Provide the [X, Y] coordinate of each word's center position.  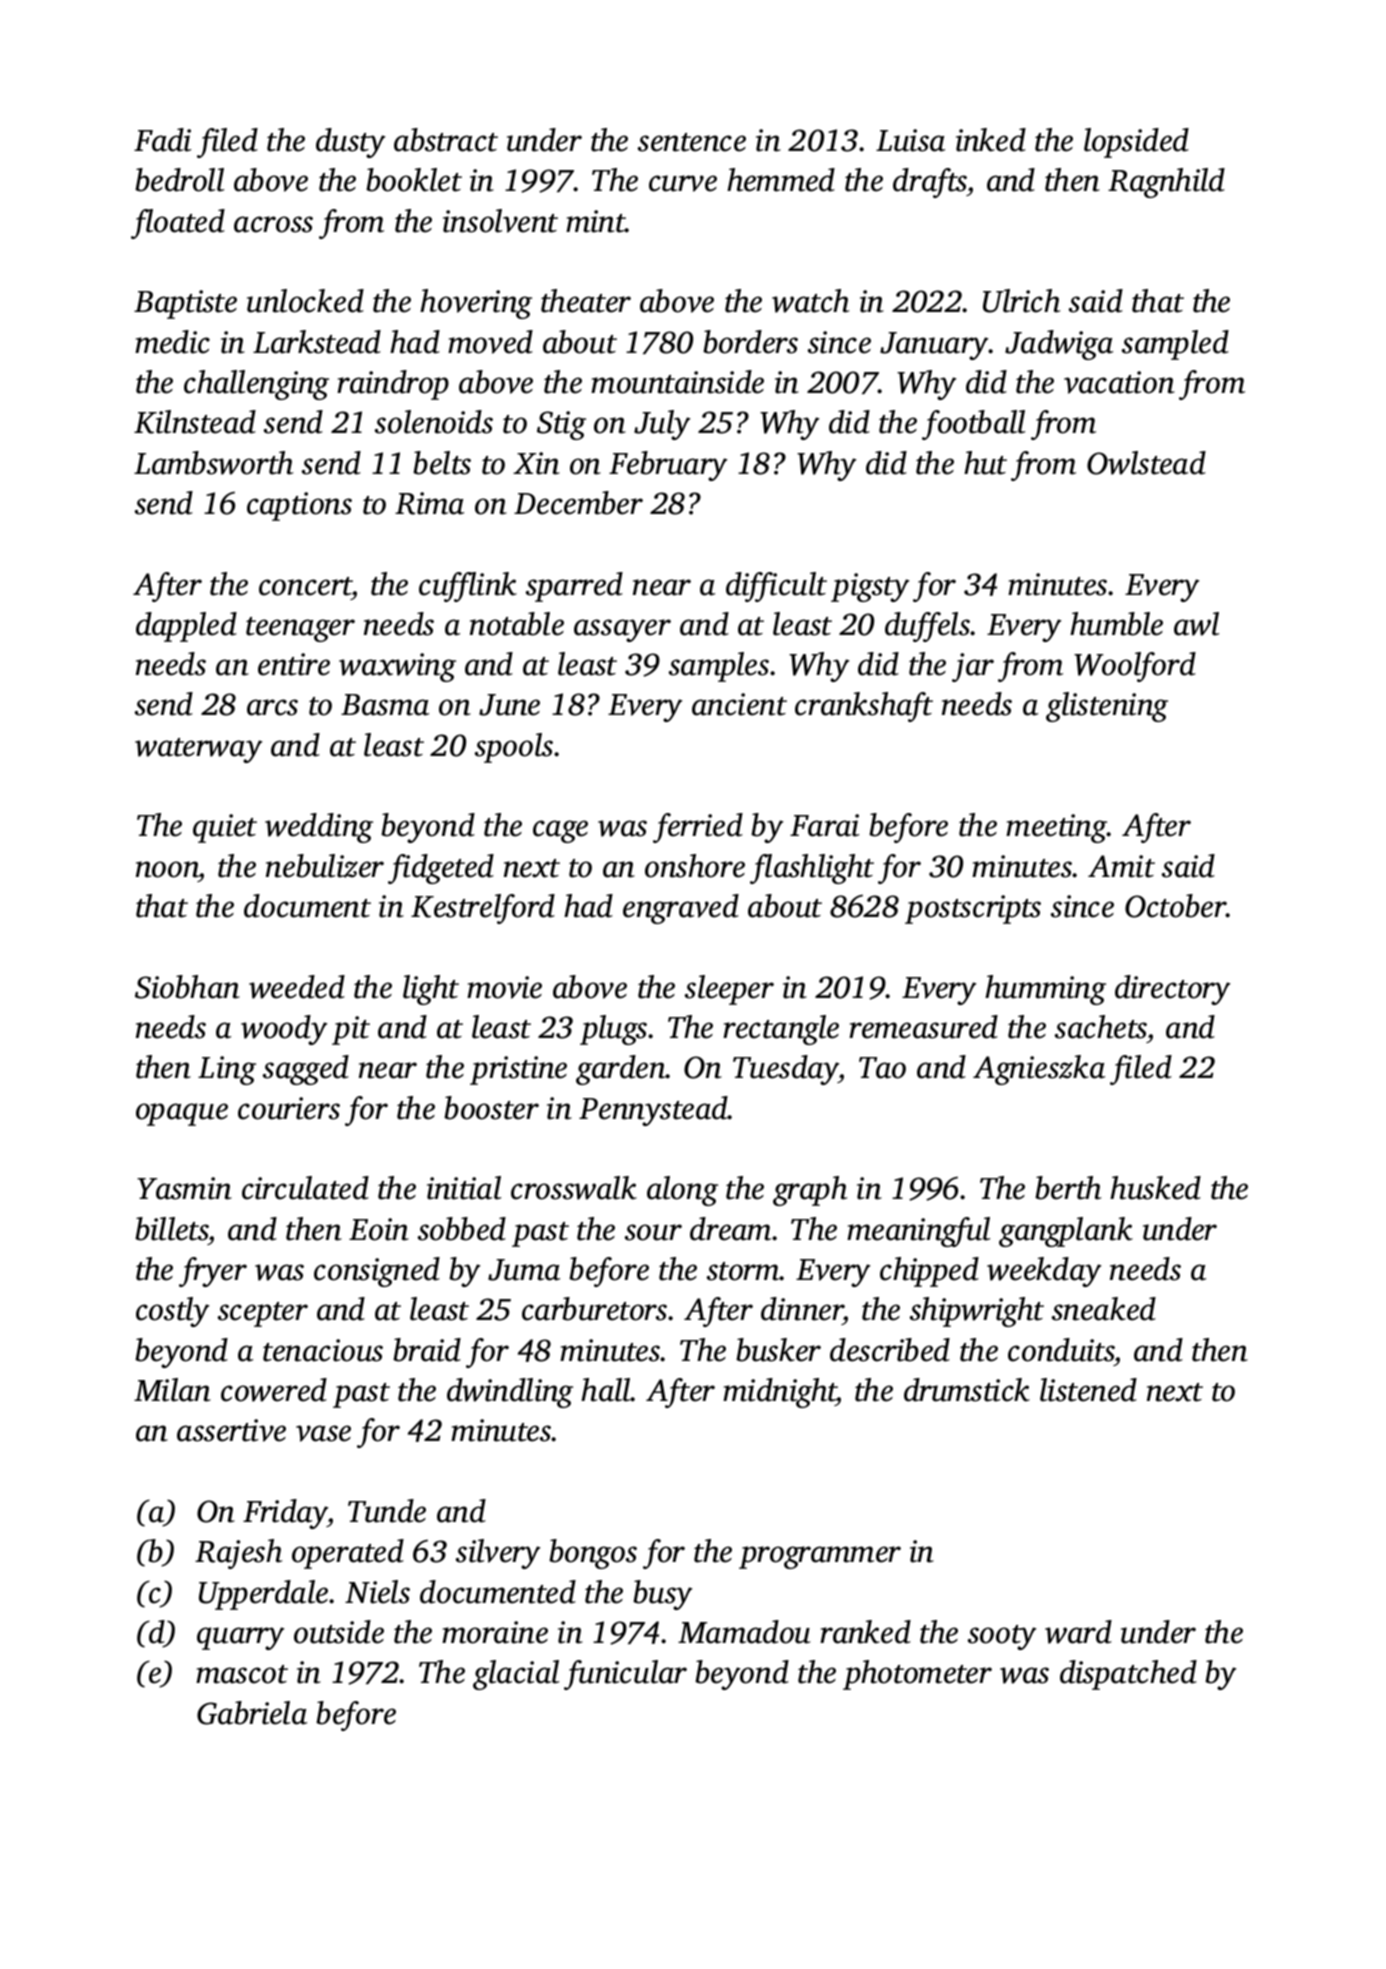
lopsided [1136, 143]
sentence [692, 142]
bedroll [179, 180]
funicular [625, 1675]
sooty [1002, 1637]
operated [348, 1554]
